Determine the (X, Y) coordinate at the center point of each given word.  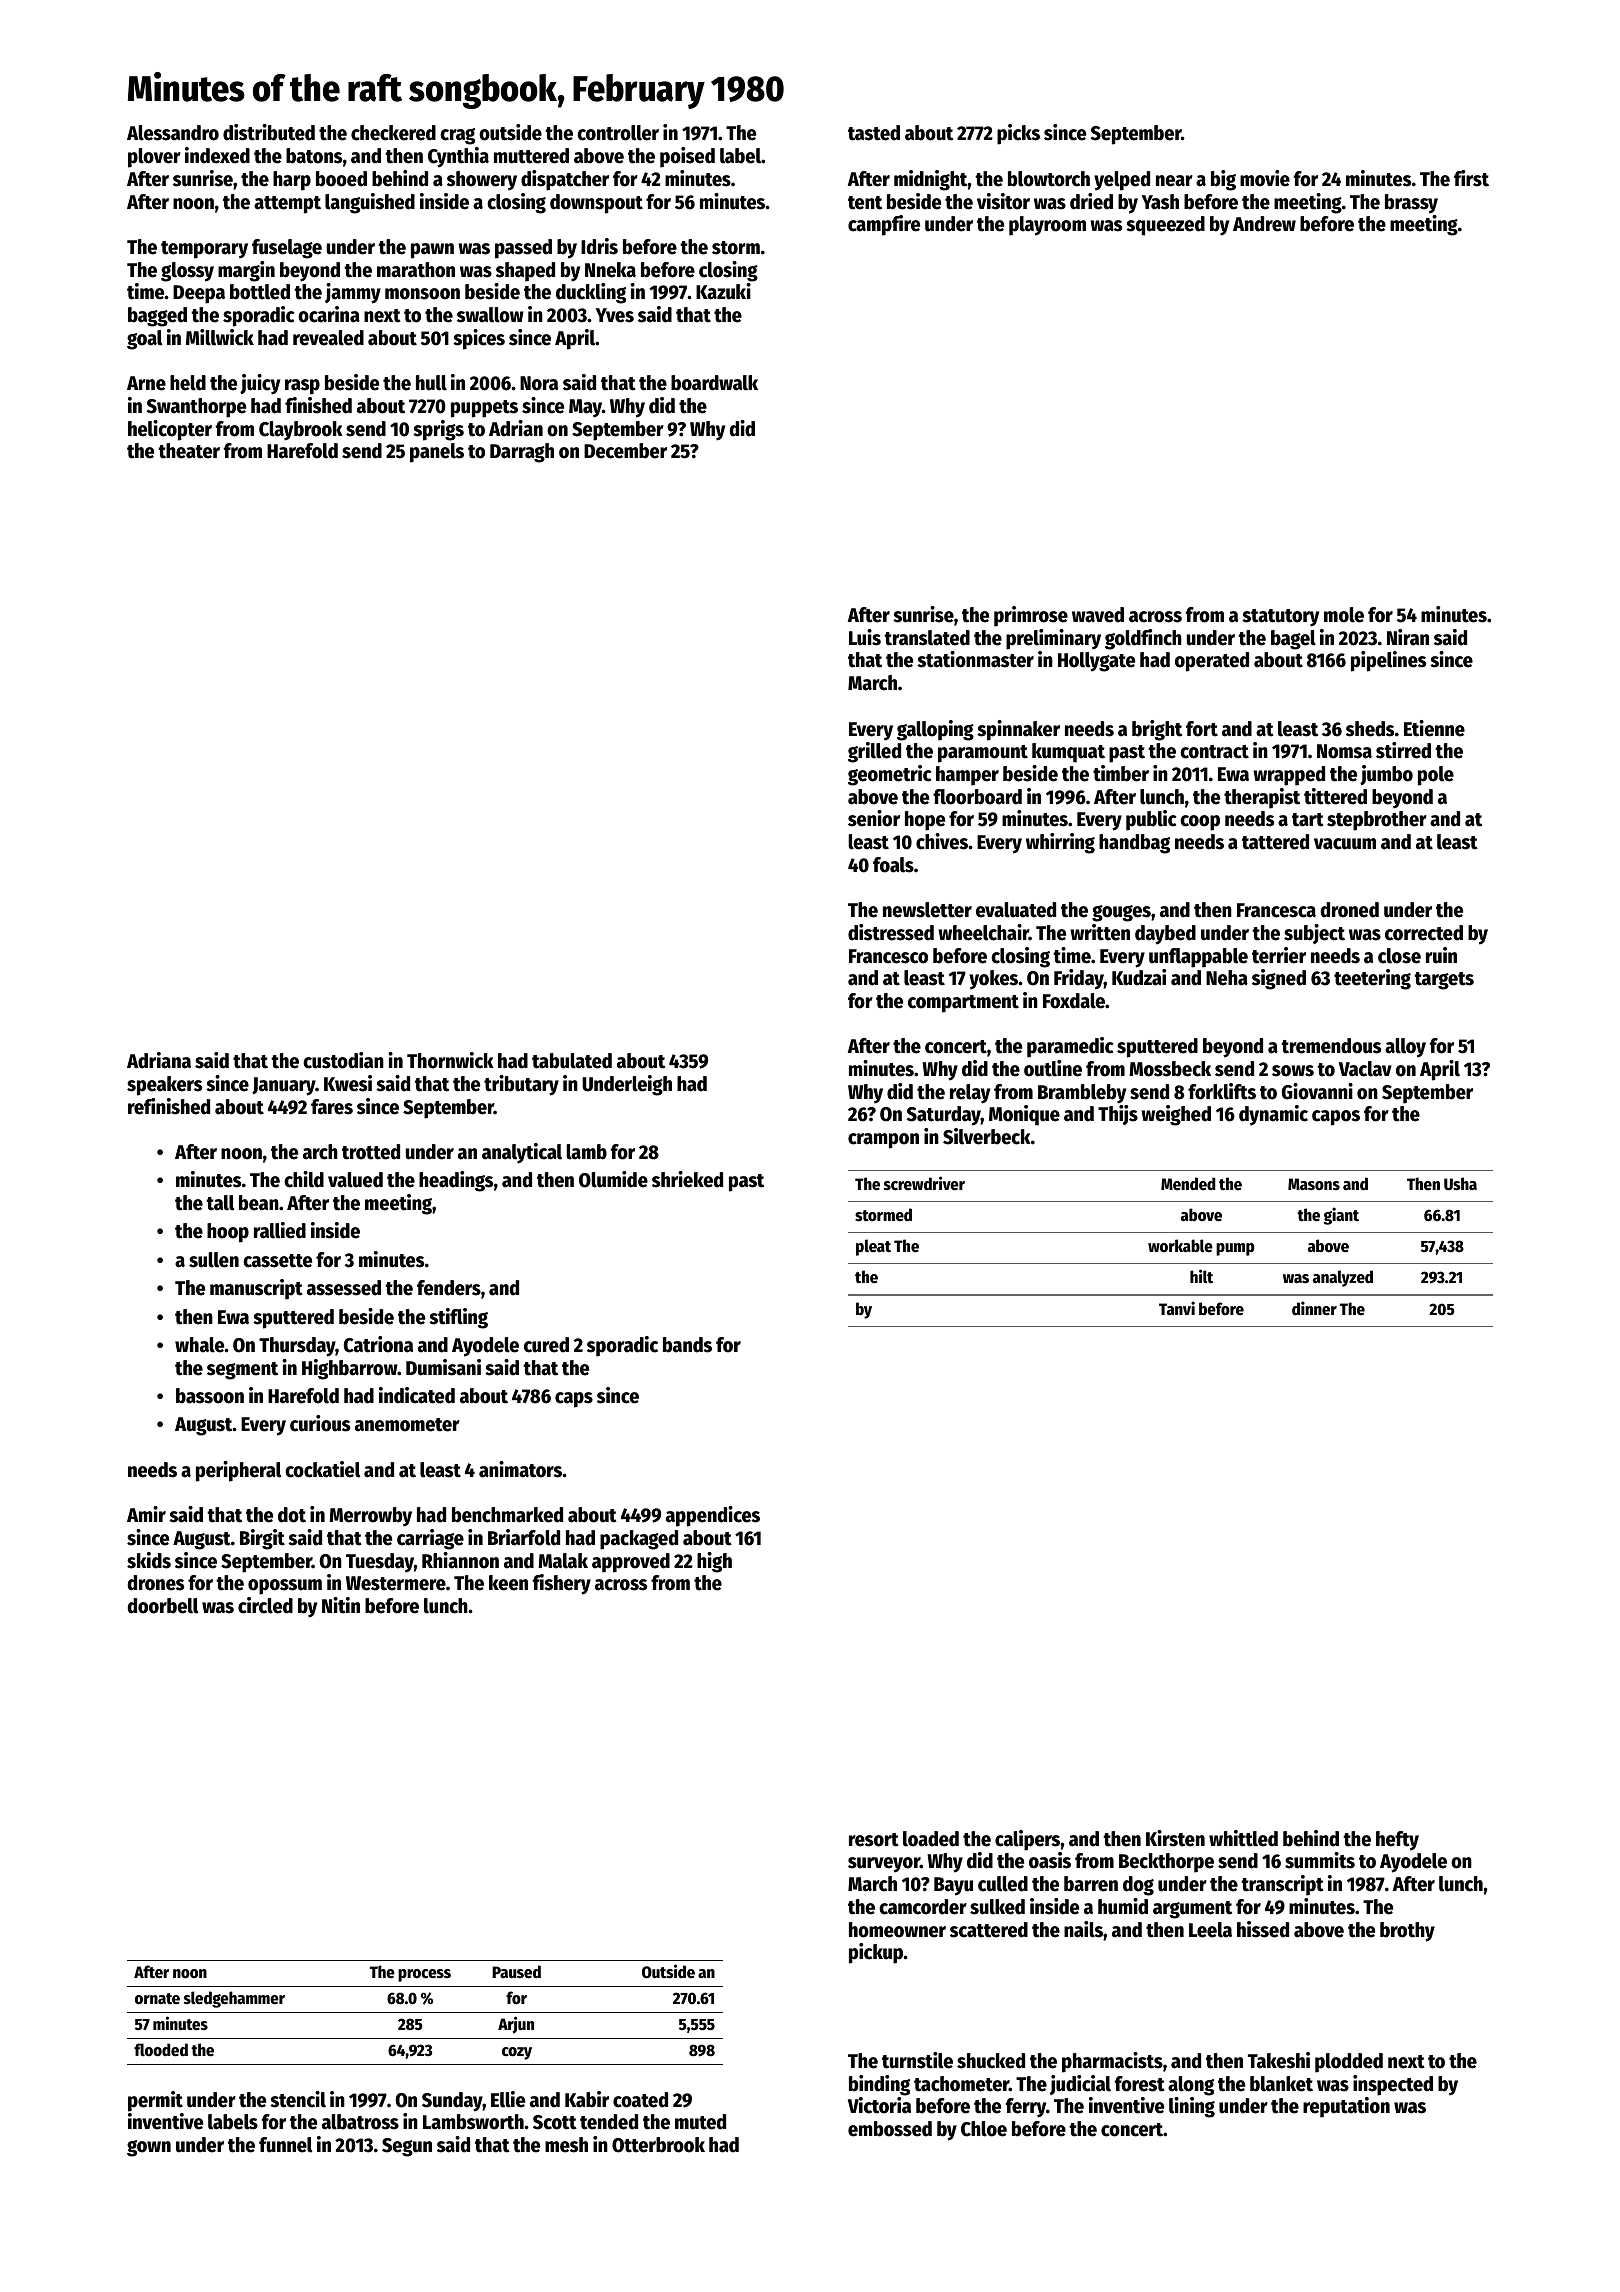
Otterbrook (658, 2145)
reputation (1346, 2107)
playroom (1047, 226)
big (1223, 180)
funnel (285, 2145)
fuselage (287, 249)
